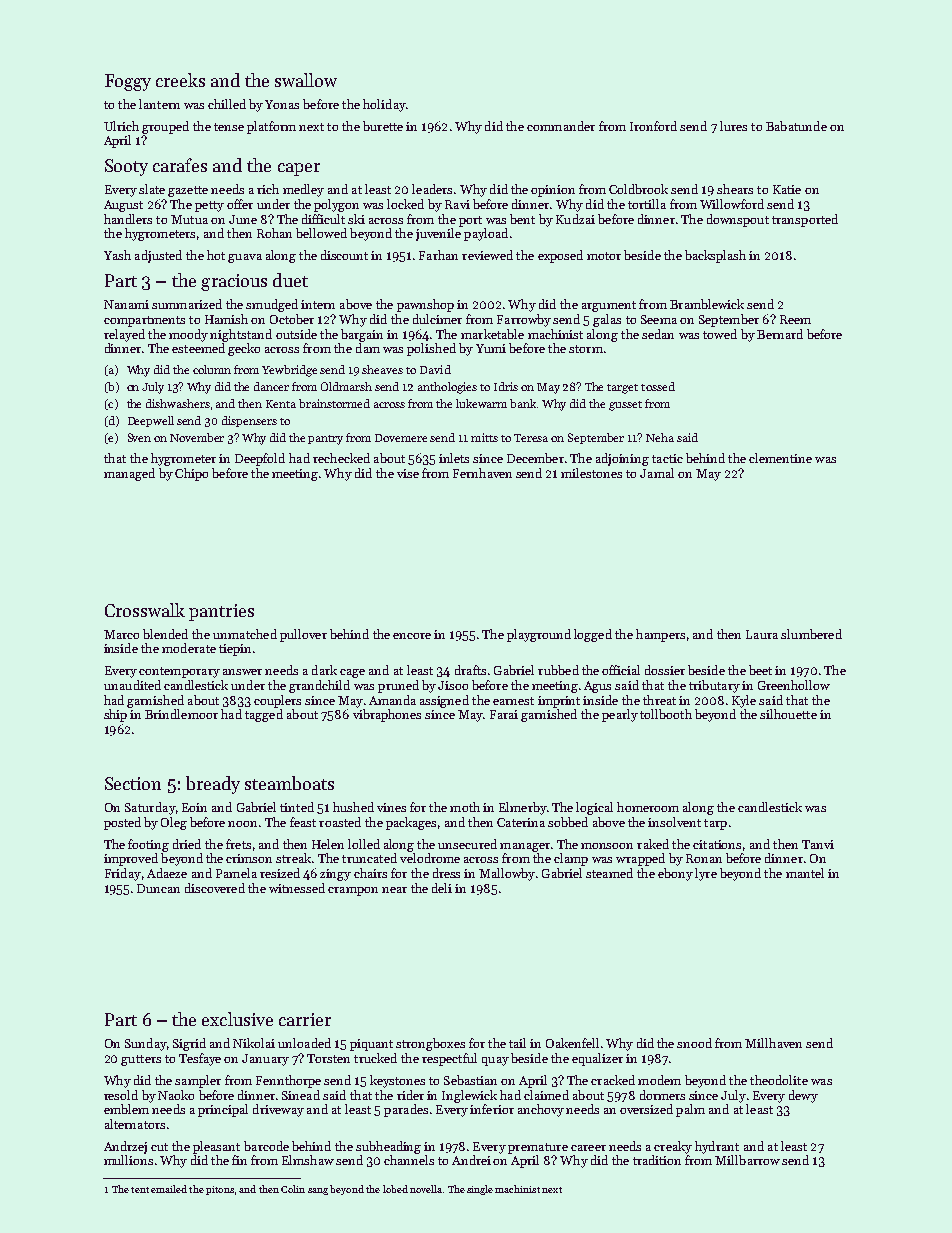 The height and width of the image is (1233, 952). I want to click on holiday, so click(384, 105).
